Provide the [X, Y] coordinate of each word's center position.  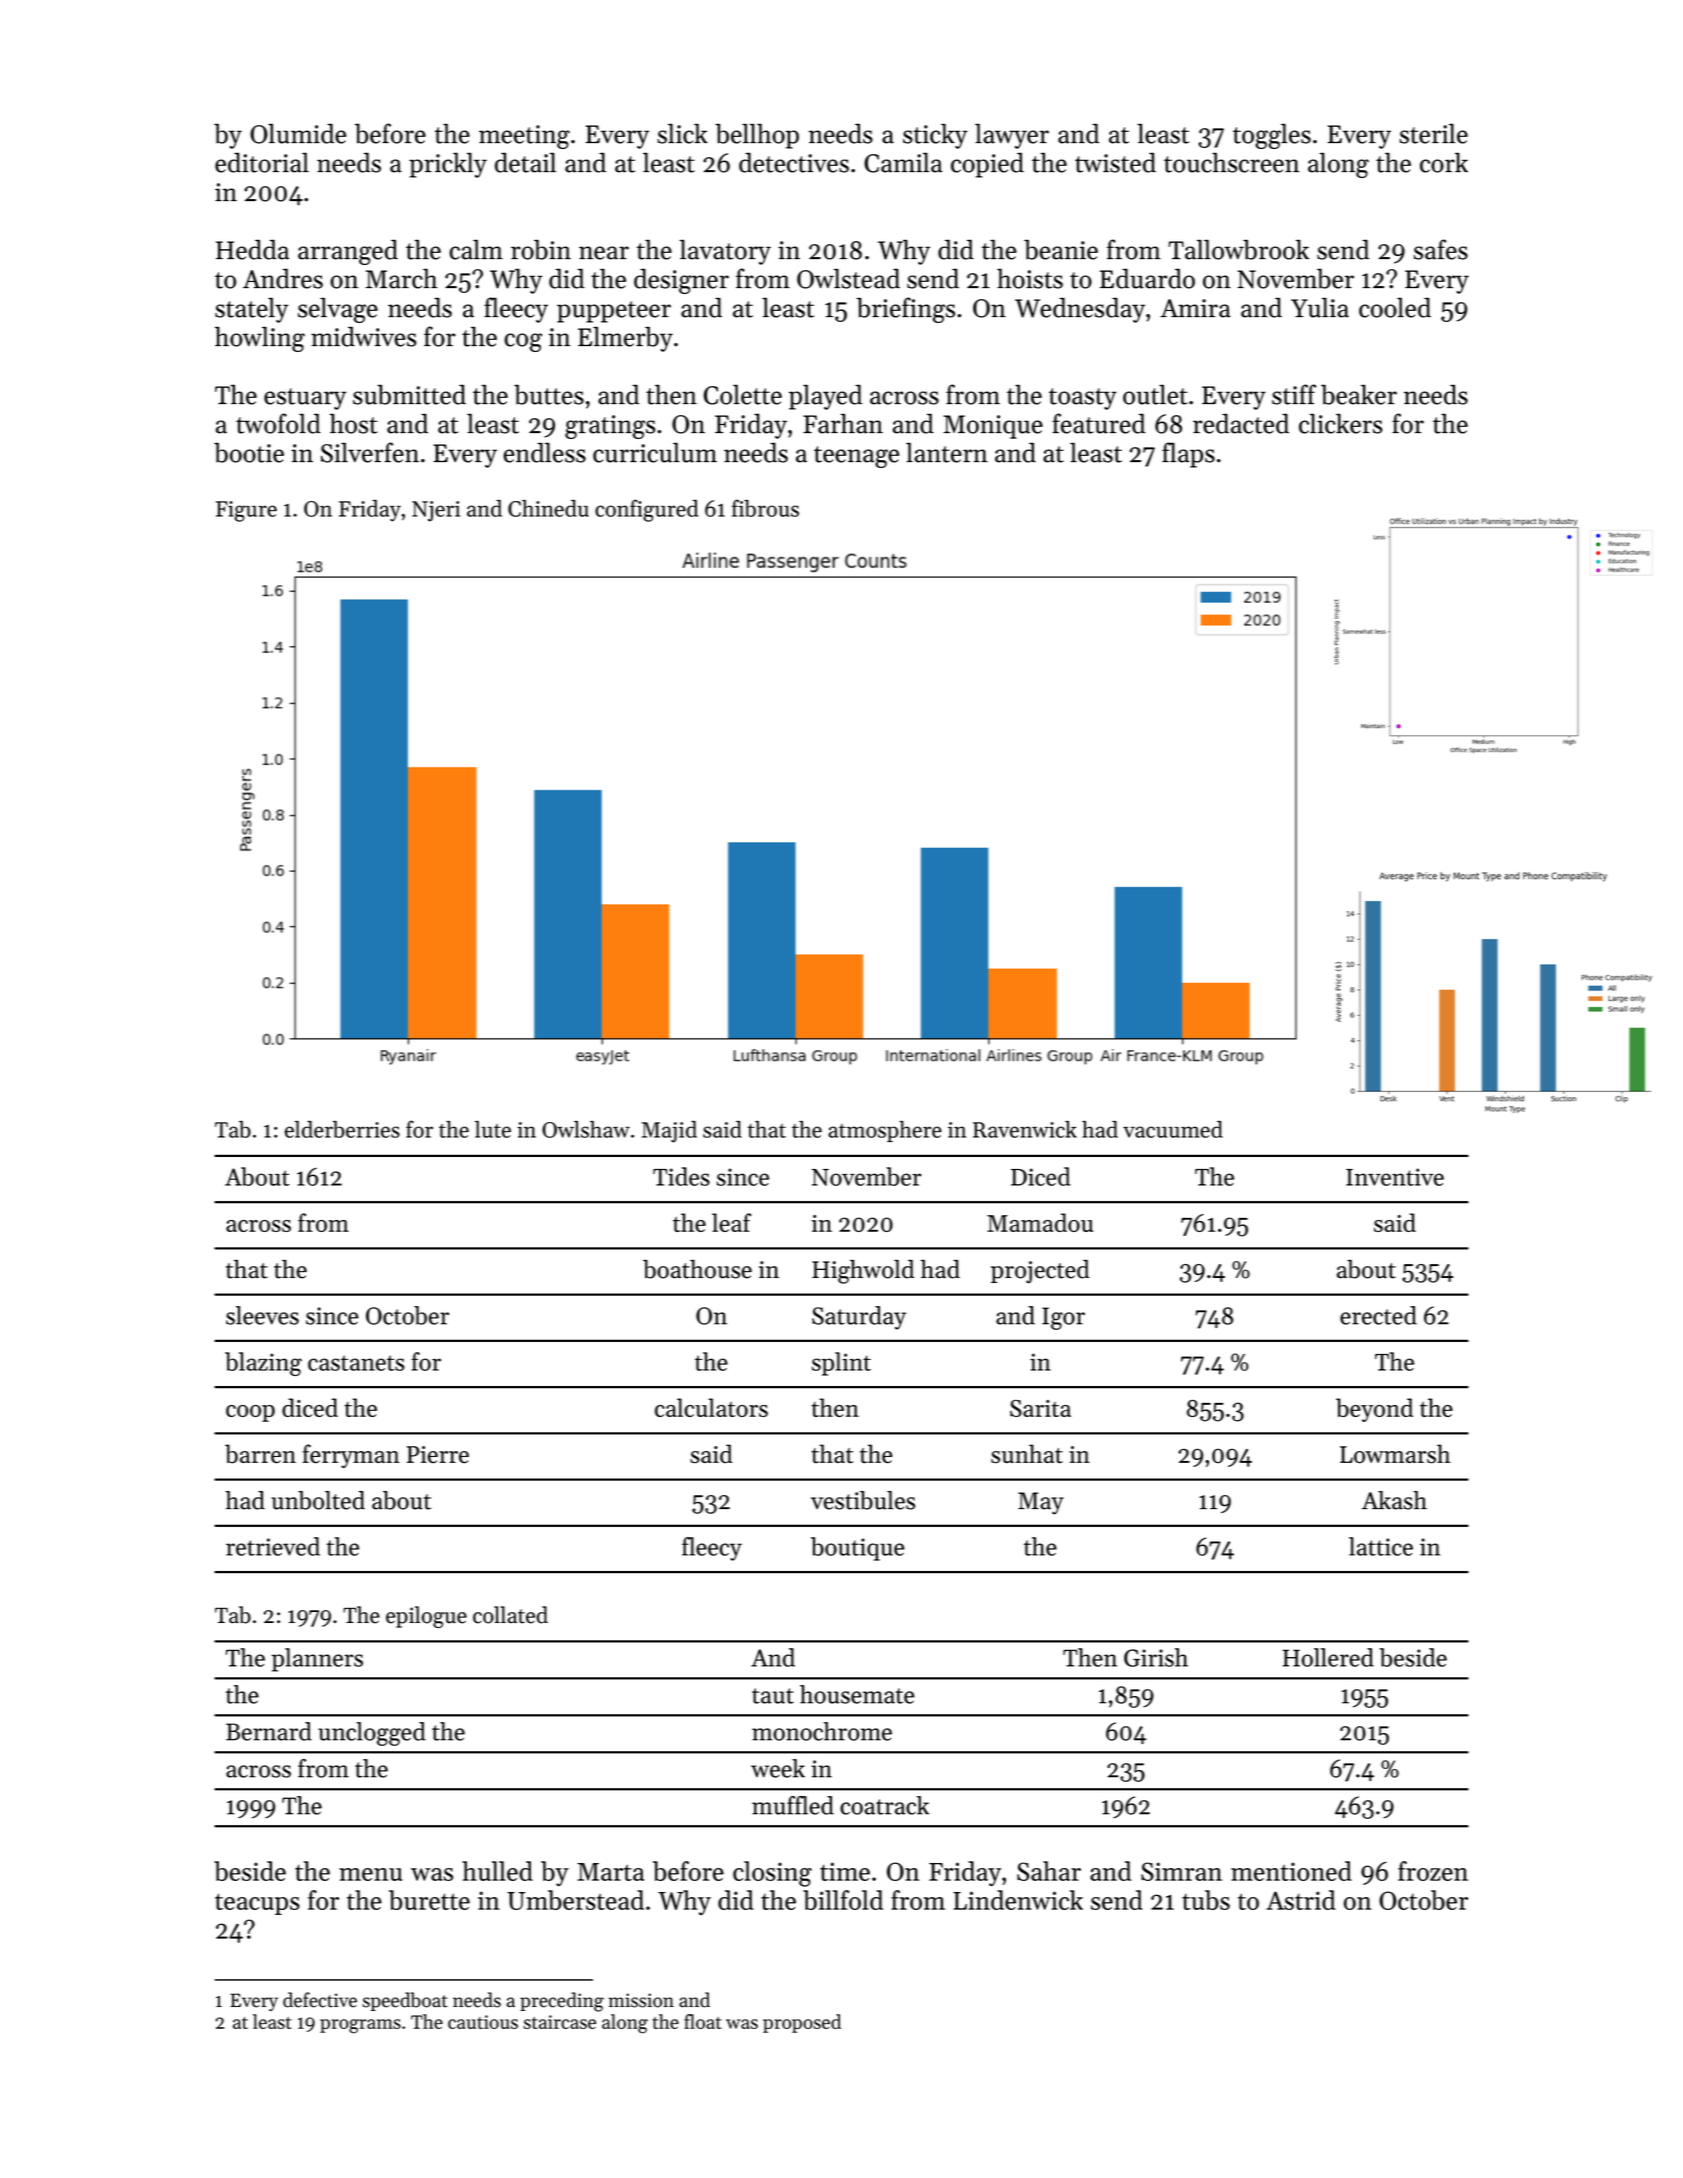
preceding [562, 2002]
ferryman [351, 1456]
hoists [1030, 278]
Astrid [1301, 1900]
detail [525, 163]
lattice [1381, 1546]
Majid [669, 1132]
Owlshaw [586, 1129]
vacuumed [1173, 1129]
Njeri [436, 511]
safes [1441, 249]
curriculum [655, 452]
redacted [1241, 424]
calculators [711, 1407]
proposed [802, 2023]
